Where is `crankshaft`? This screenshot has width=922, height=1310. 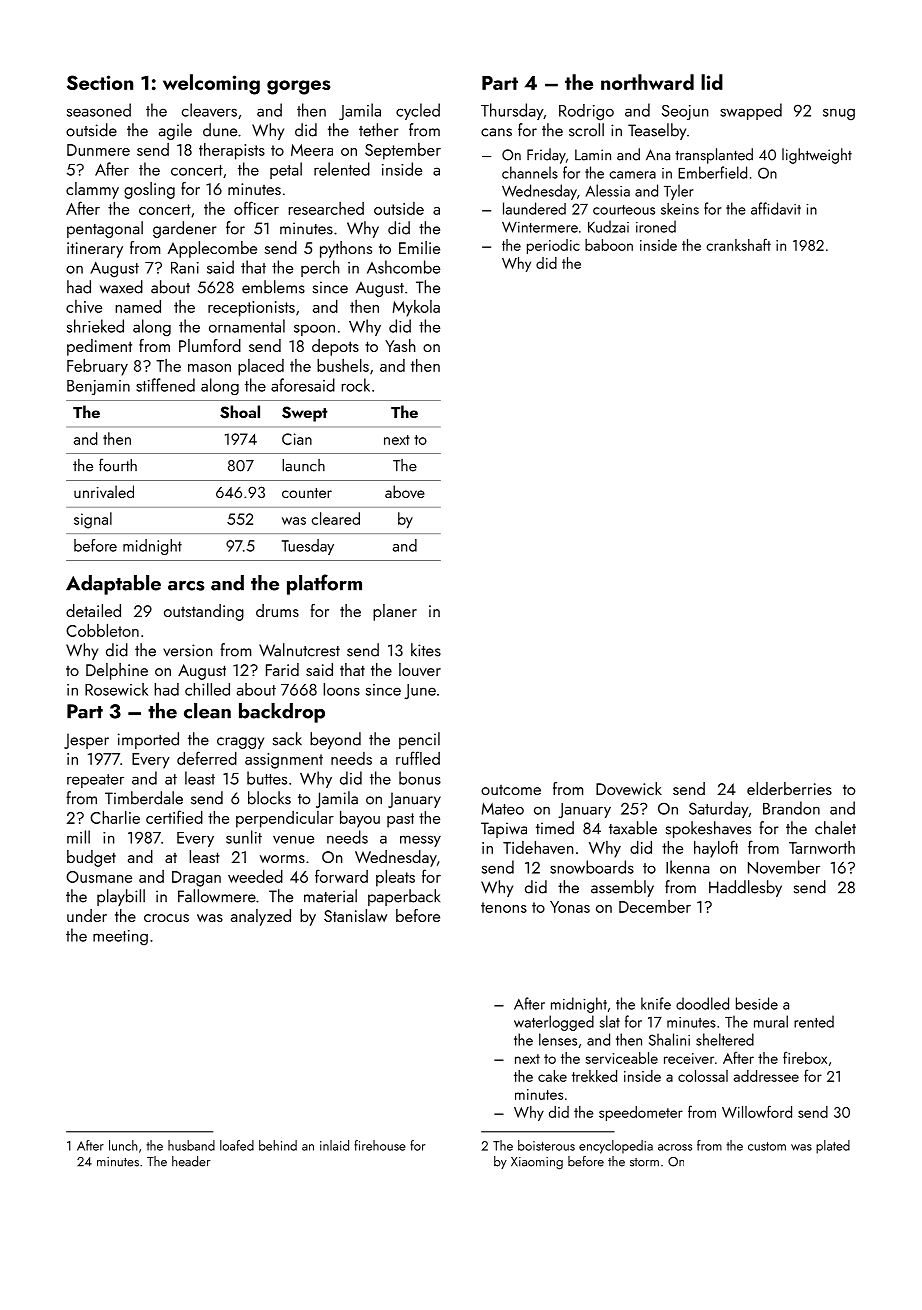
crankshaft is located at coordinates (738, 244).
